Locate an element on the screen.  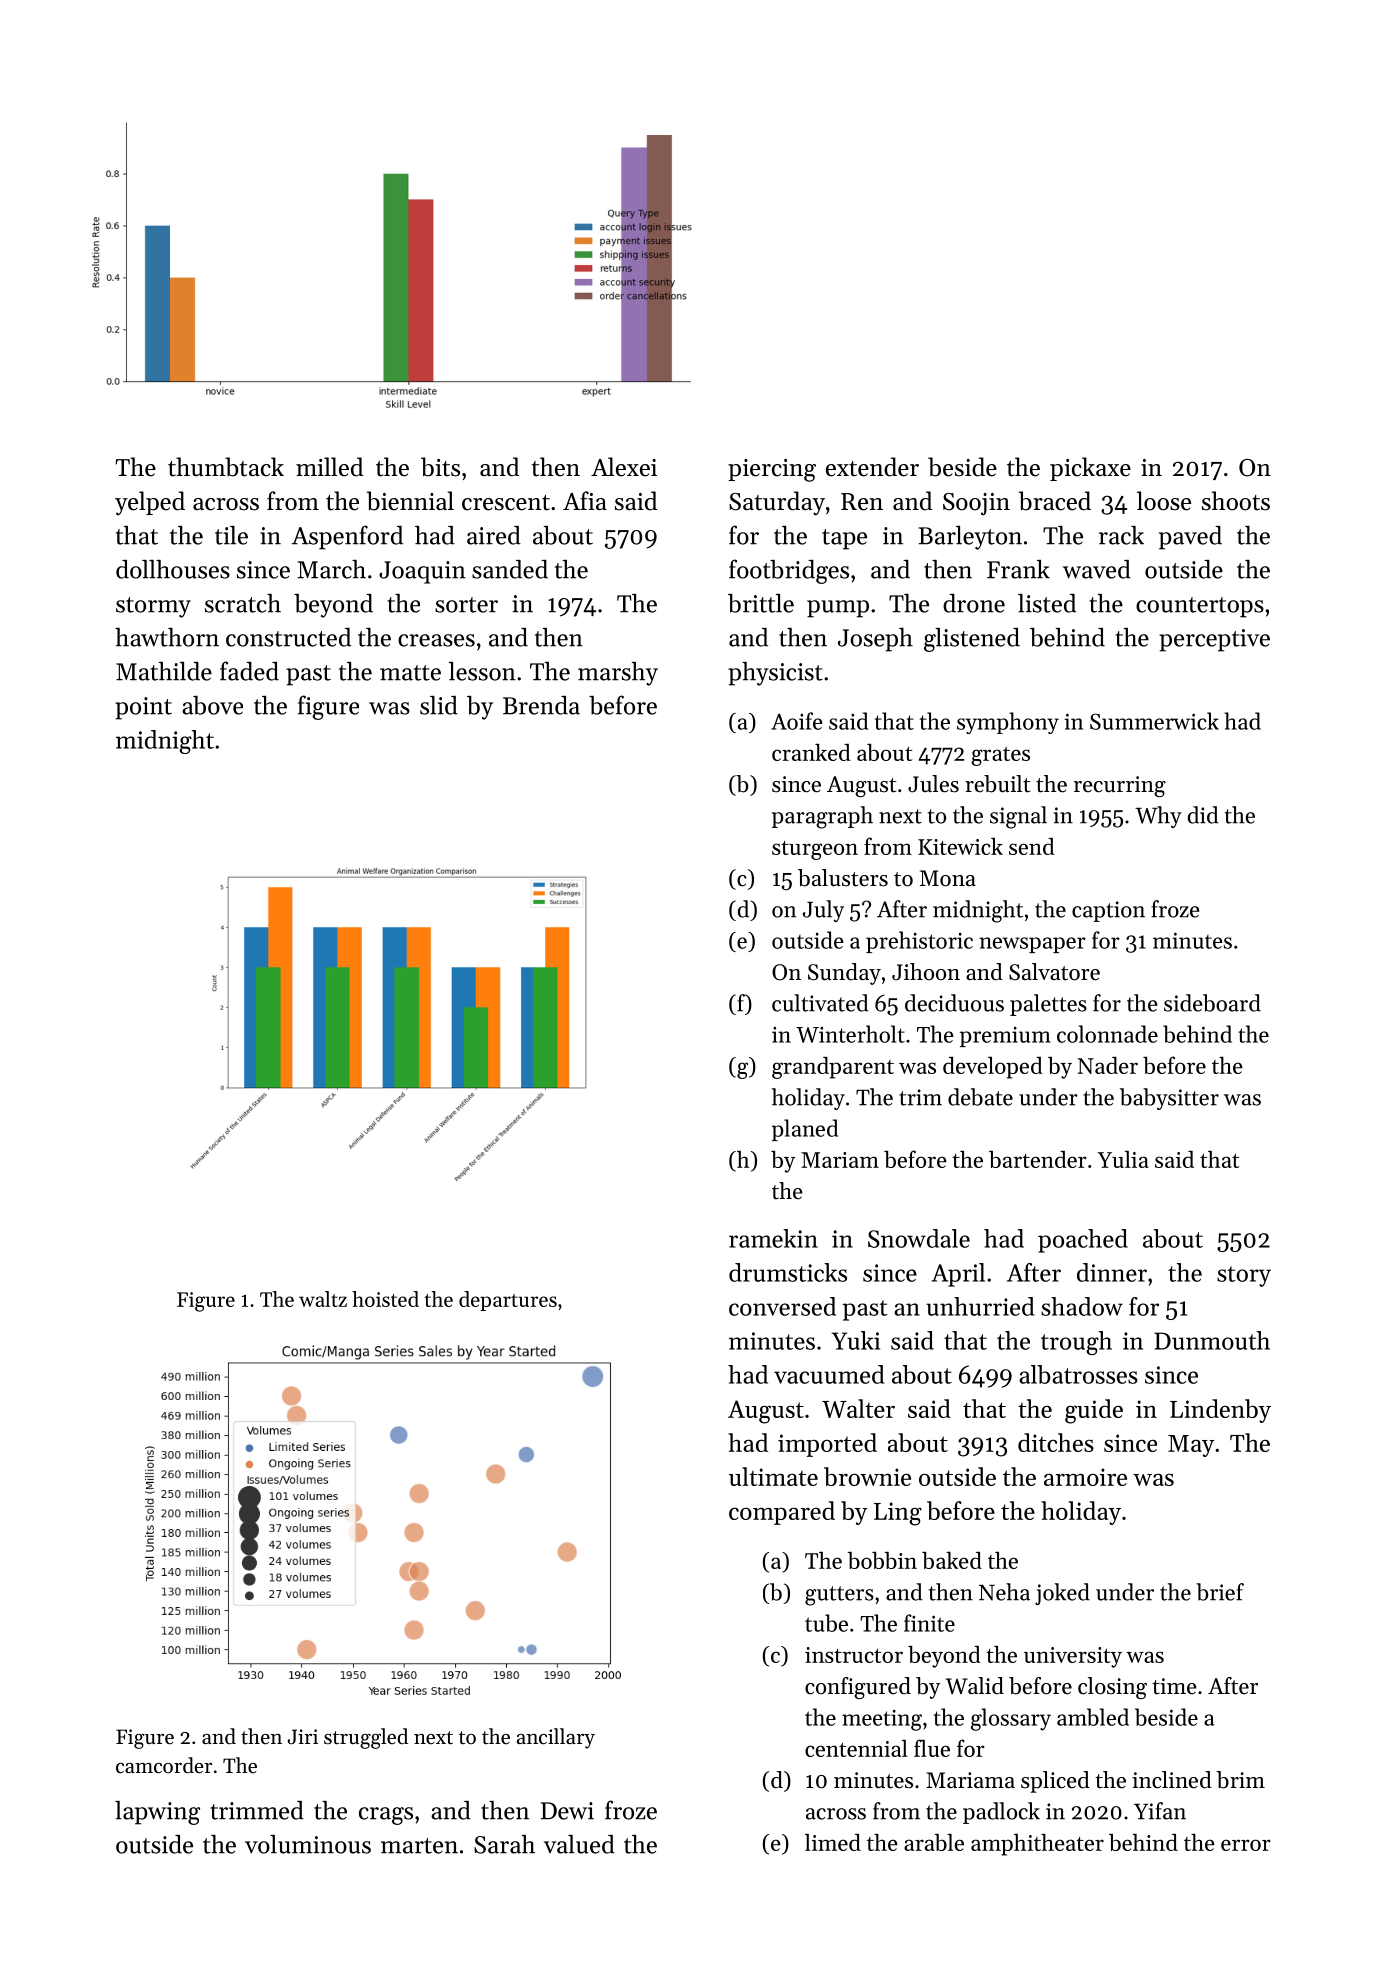
balusters is located at coordinates (843, 878).
